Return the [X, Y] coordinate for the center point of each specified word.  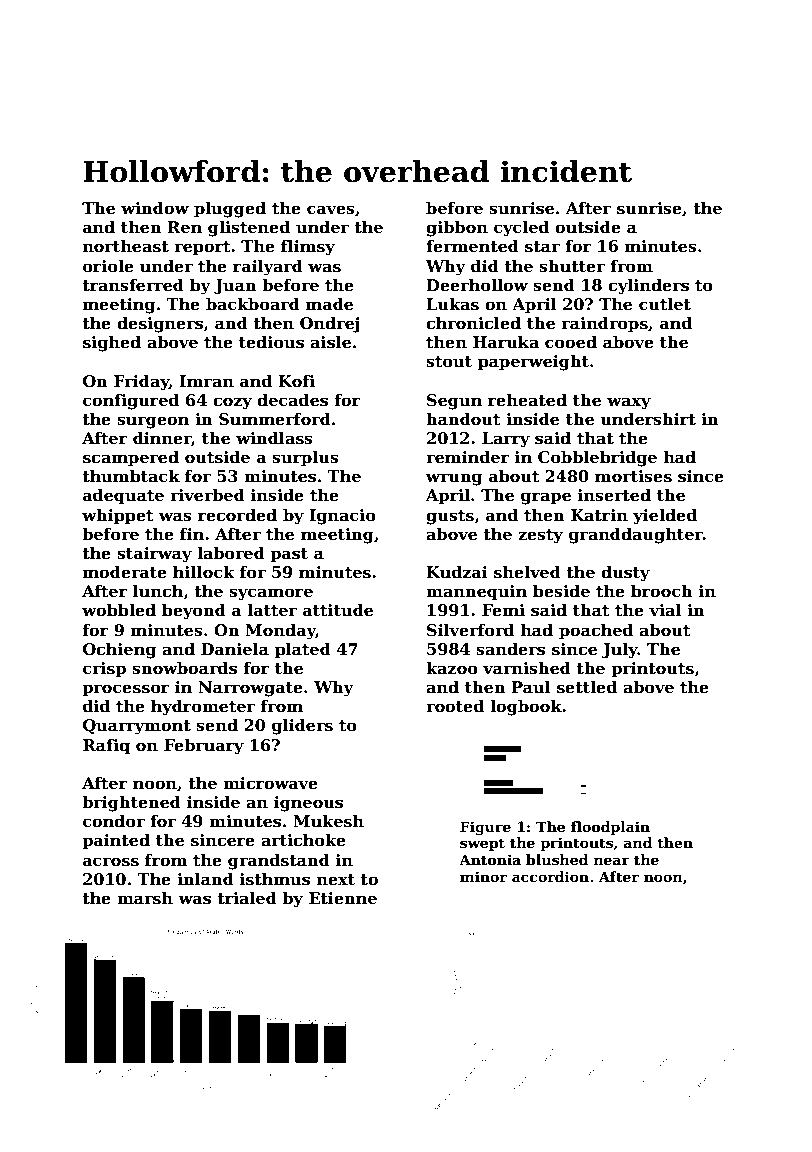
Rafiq [106, 747]
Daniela [235, 649]
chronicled [473, 323]
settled [587, 687]
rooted [455, 706]
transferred [133, 285]
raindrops [605, 324]
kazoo [452, 668]
